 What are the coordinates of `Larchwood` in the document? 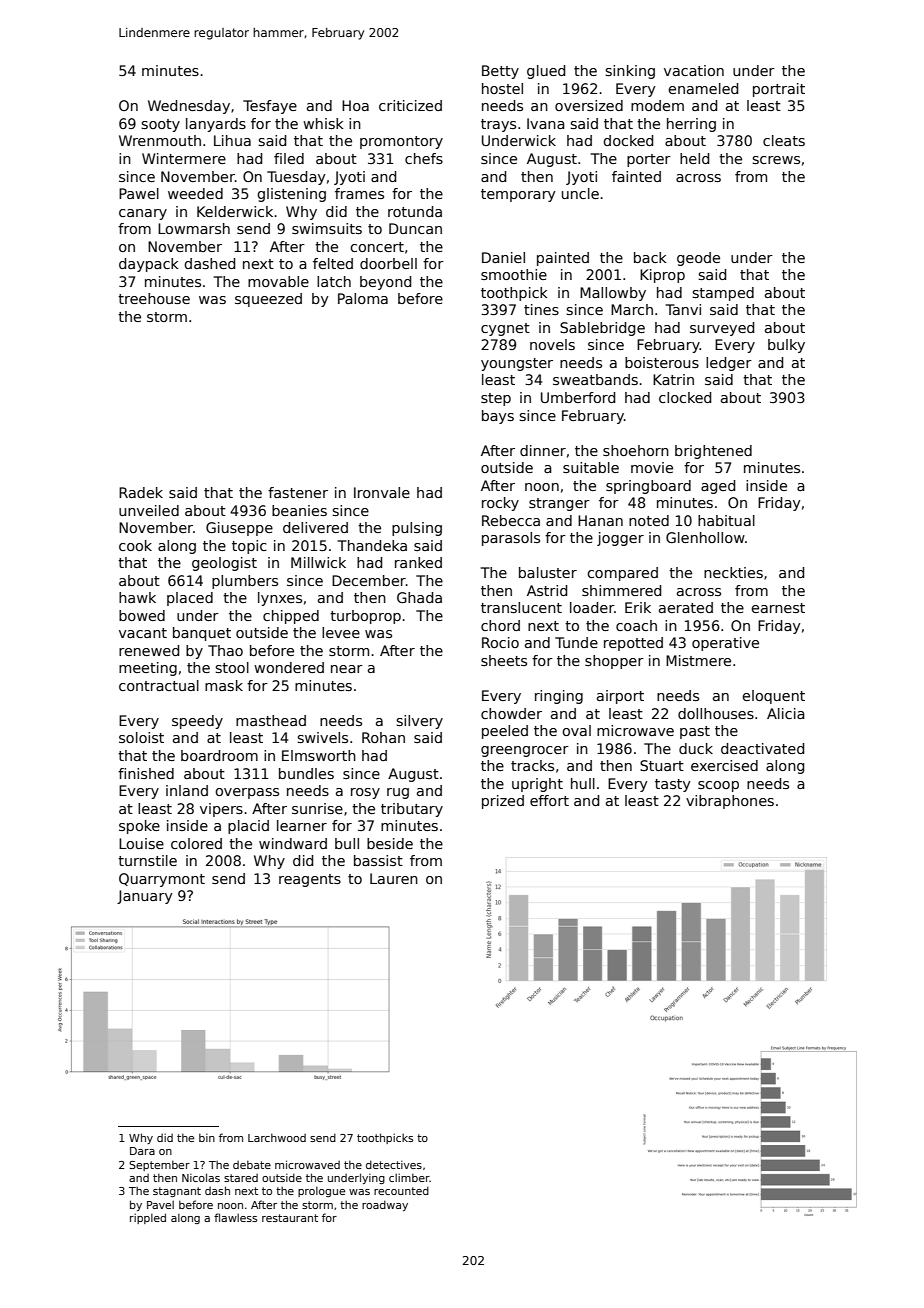 It's located at (277, 1137).
